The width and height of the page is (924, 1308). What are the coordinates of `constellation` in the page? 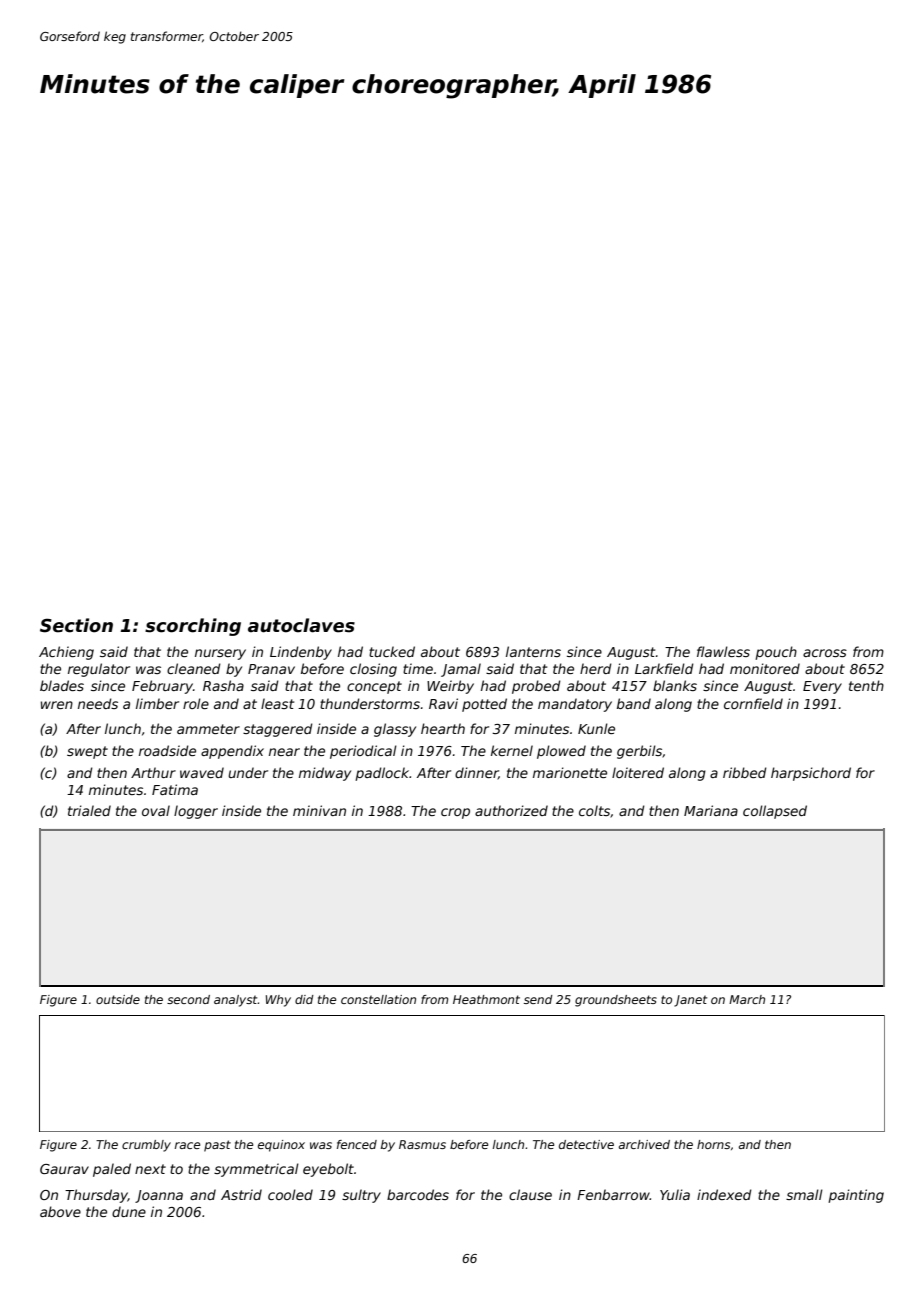 It's located at (378, 999).
